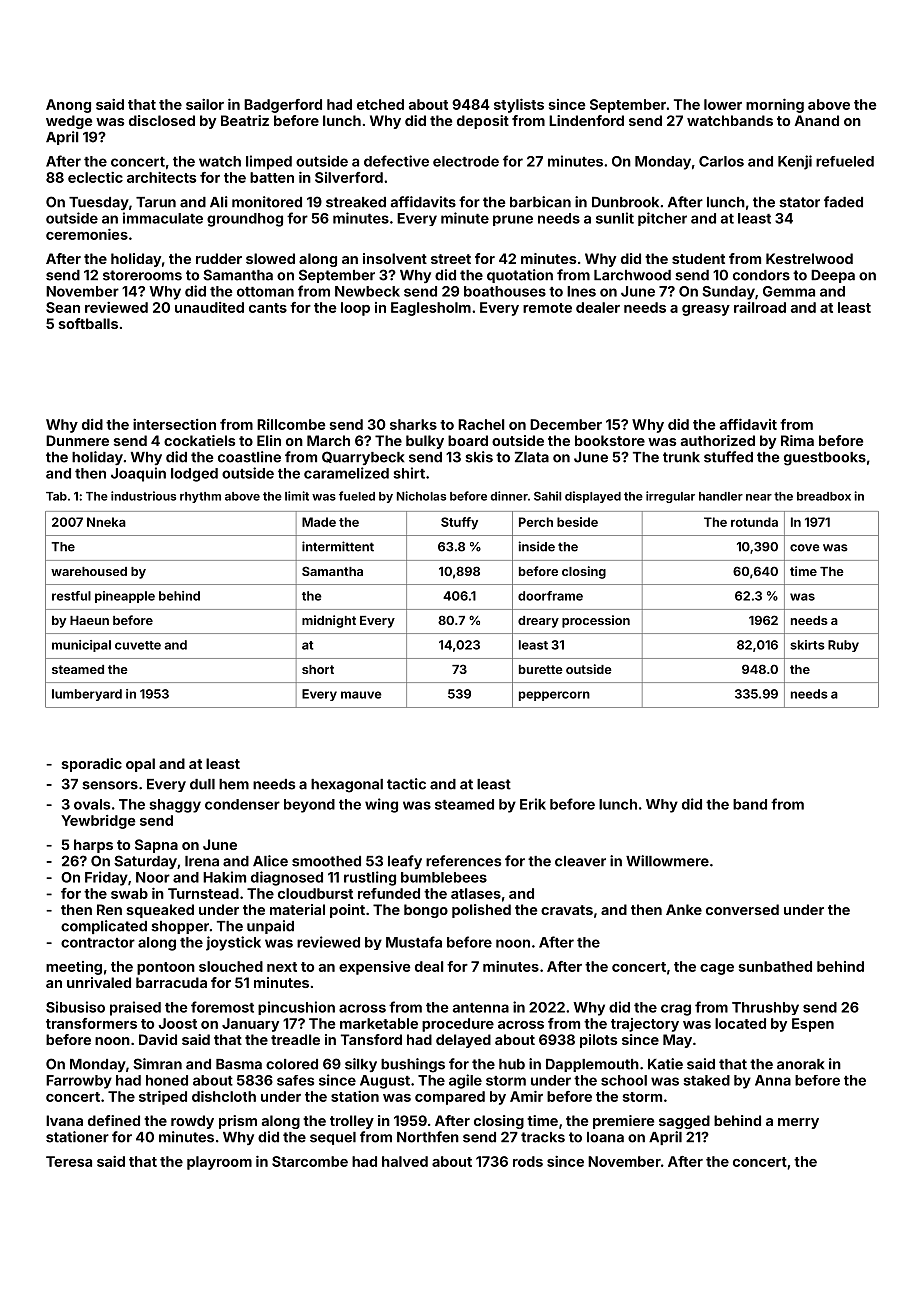  What do you see at coordinates (797, 440) in the screenshot?
I see `Rima` at bounding box center [797, 440].
